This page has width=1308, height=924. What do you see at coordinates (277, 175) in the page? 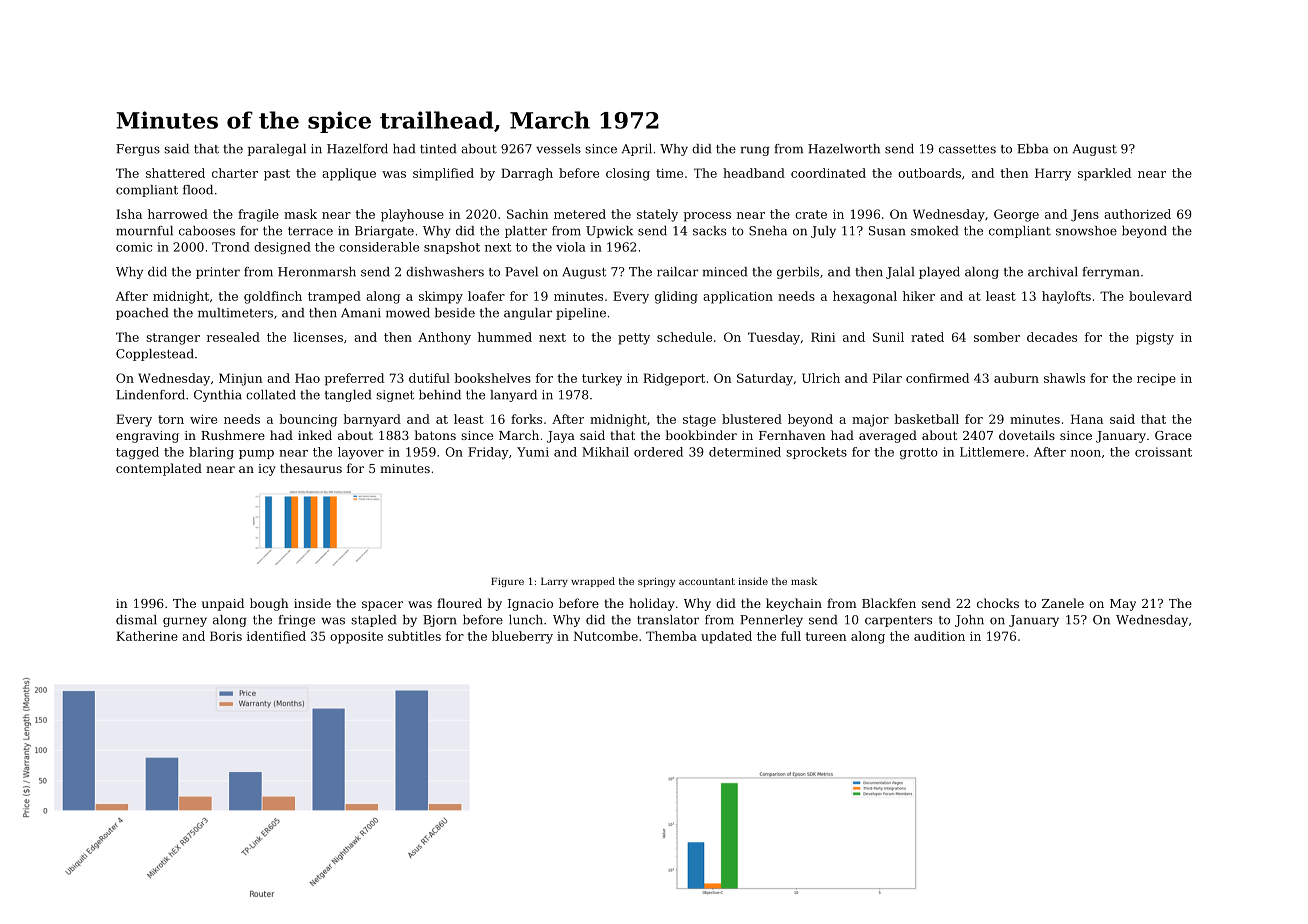
I see `past` at bounding box center [277, 175].
